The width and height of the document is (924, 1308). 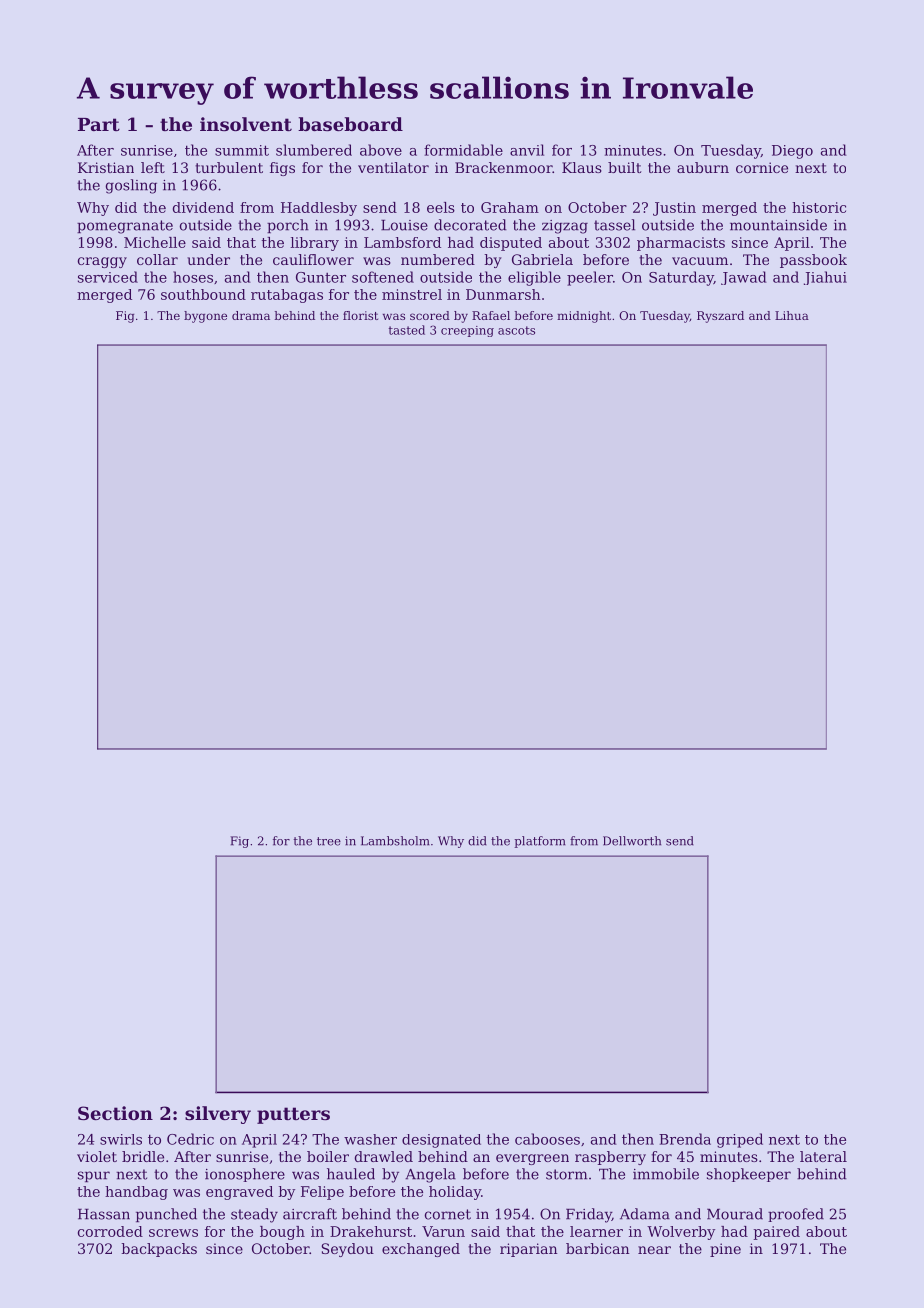 I want to click on Lambsholm, so click(x=395, y=841).
